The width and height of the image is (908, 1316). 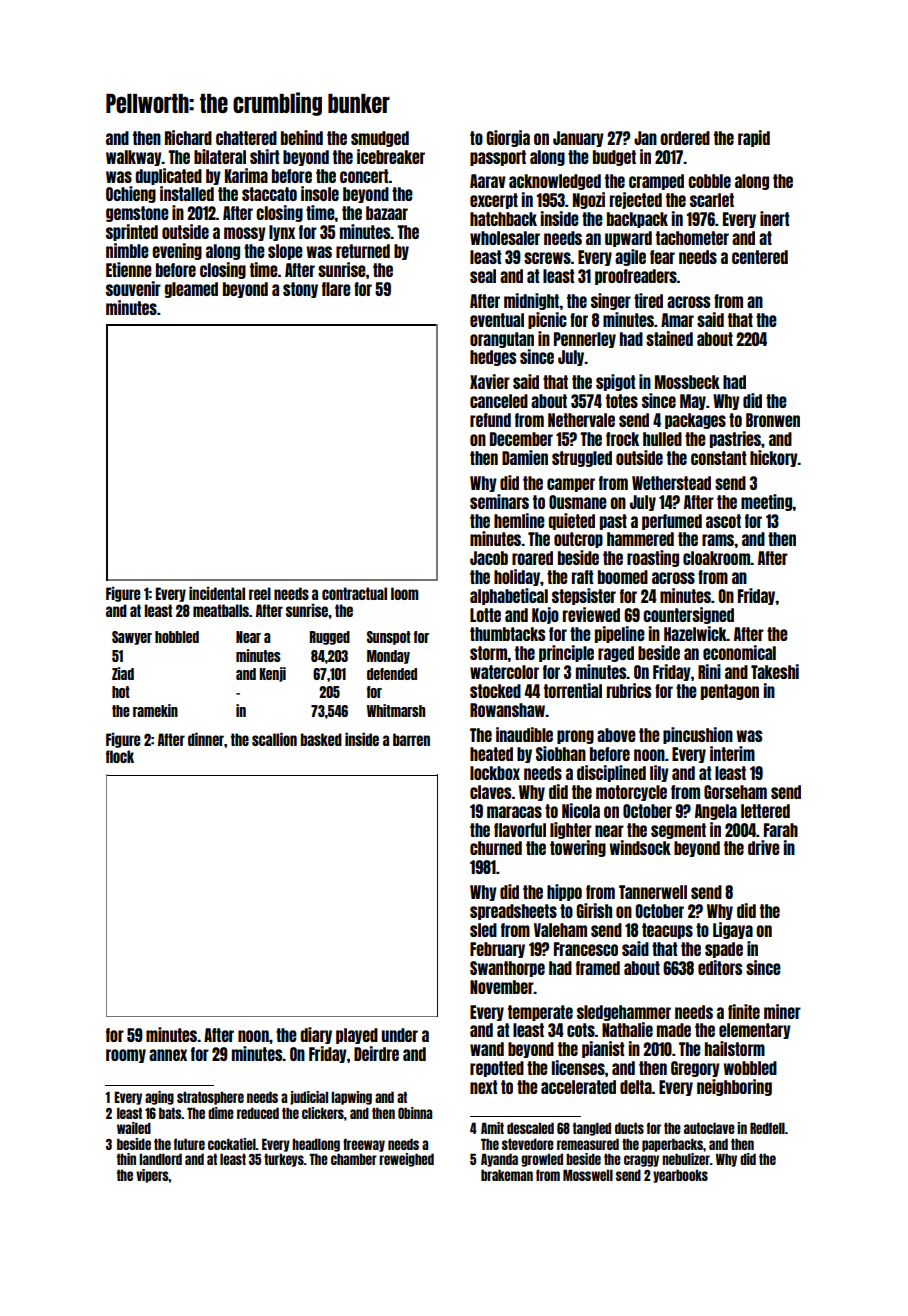 I want to click on spigot, so click(x=615, y=382).
